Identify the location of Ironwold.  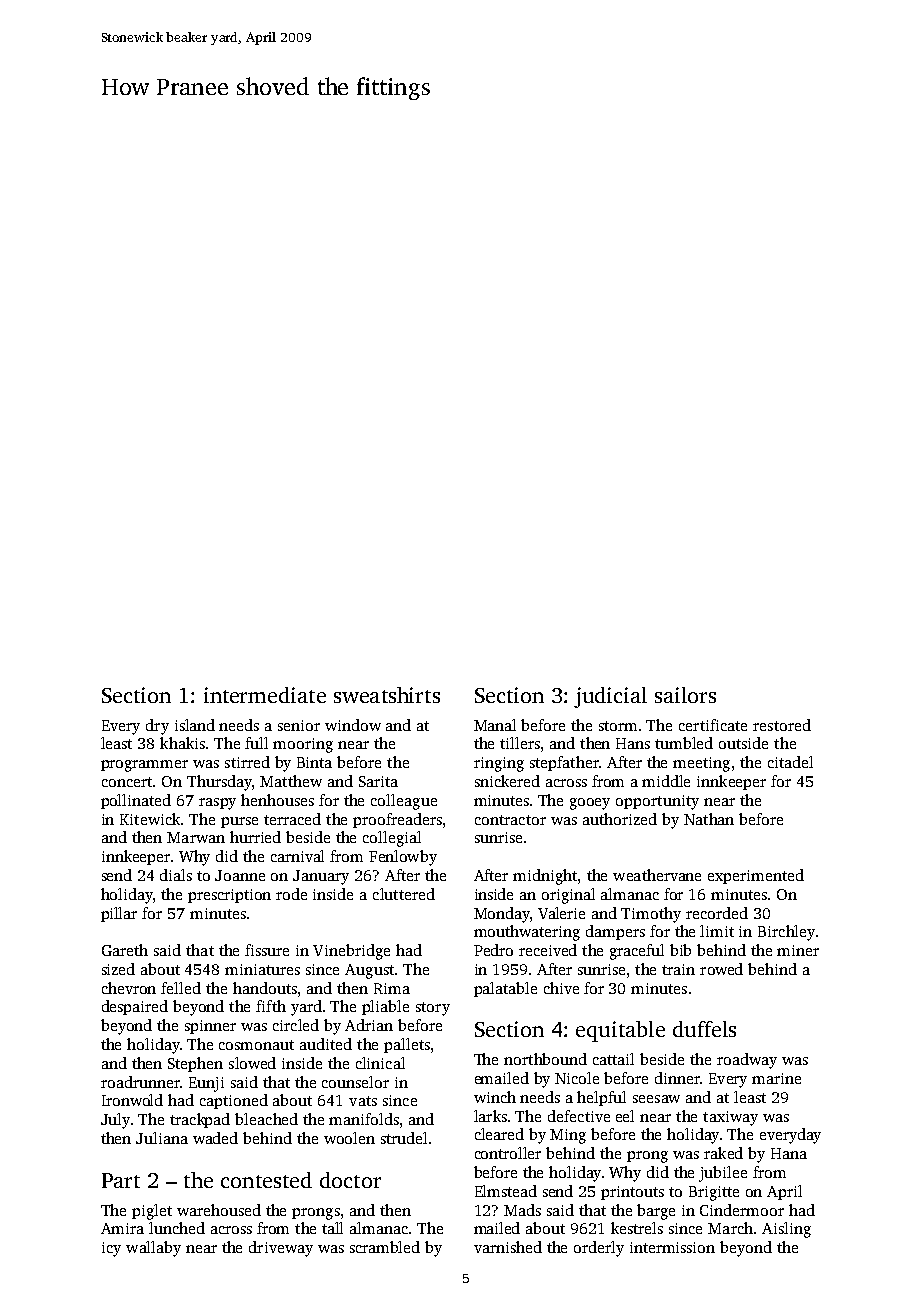
(132, 1100).
